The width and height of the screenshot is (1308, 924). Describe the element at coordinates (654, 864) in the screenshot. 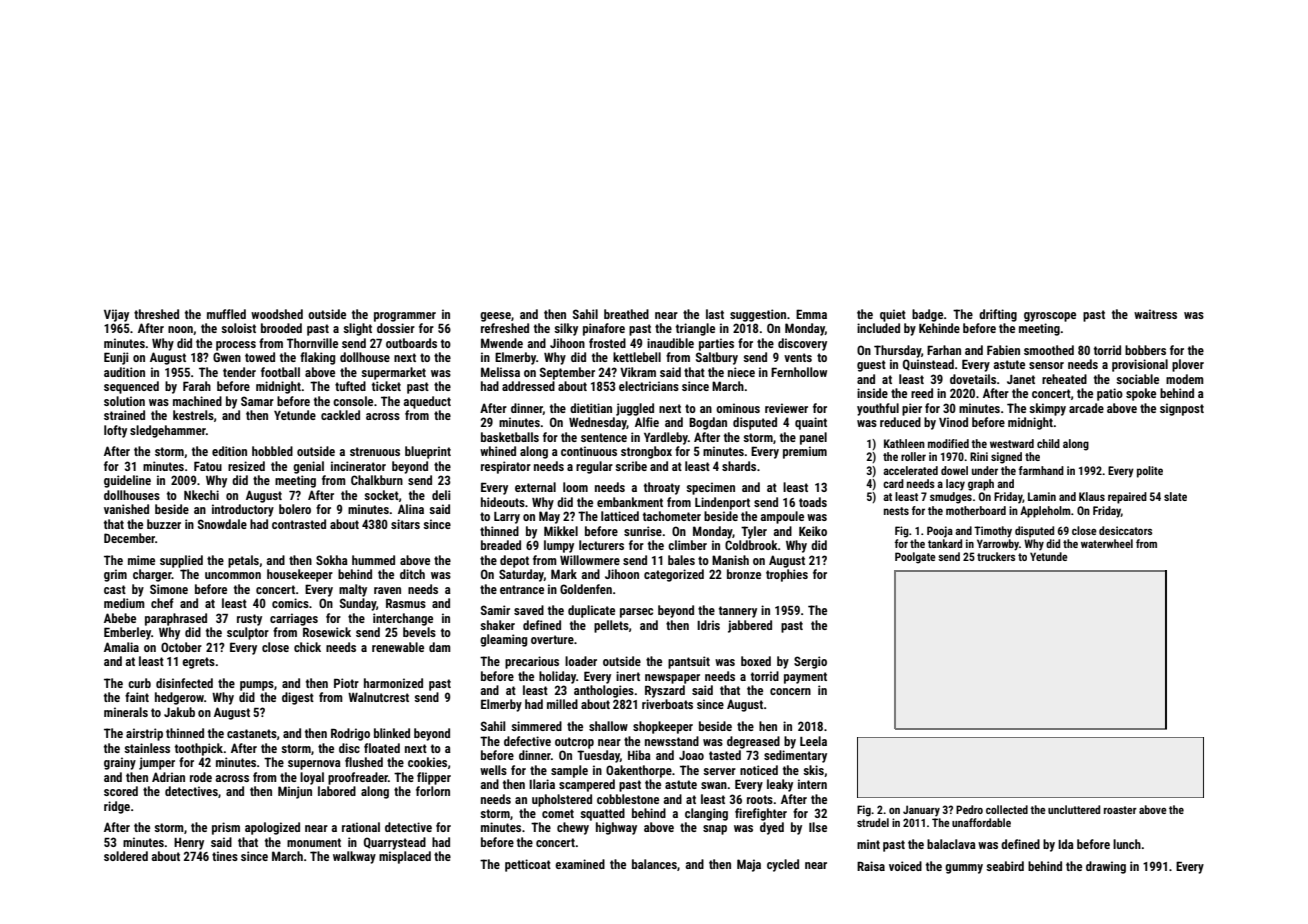

I see `balances` at that location.
